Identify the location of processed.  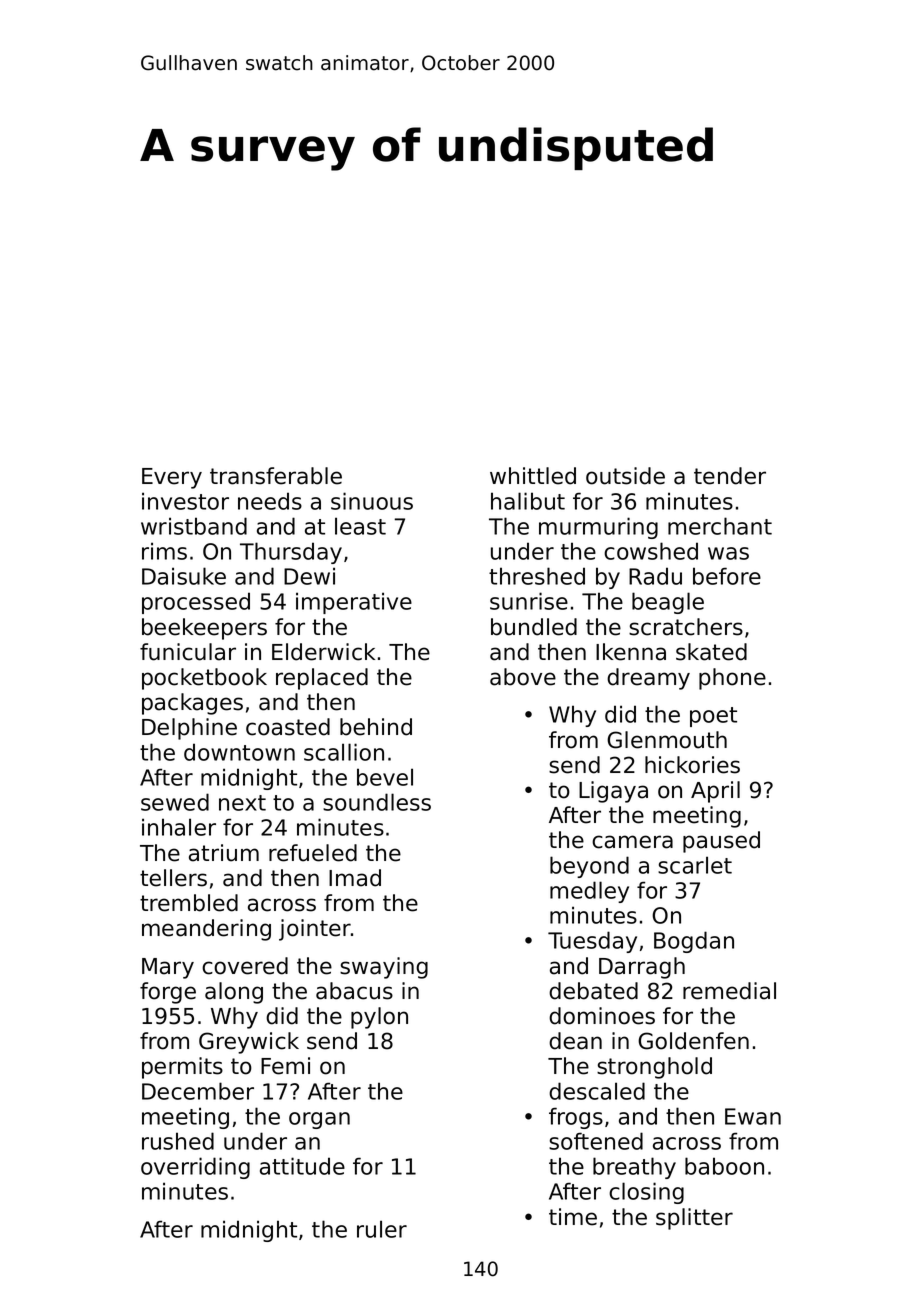
(196, 603).
